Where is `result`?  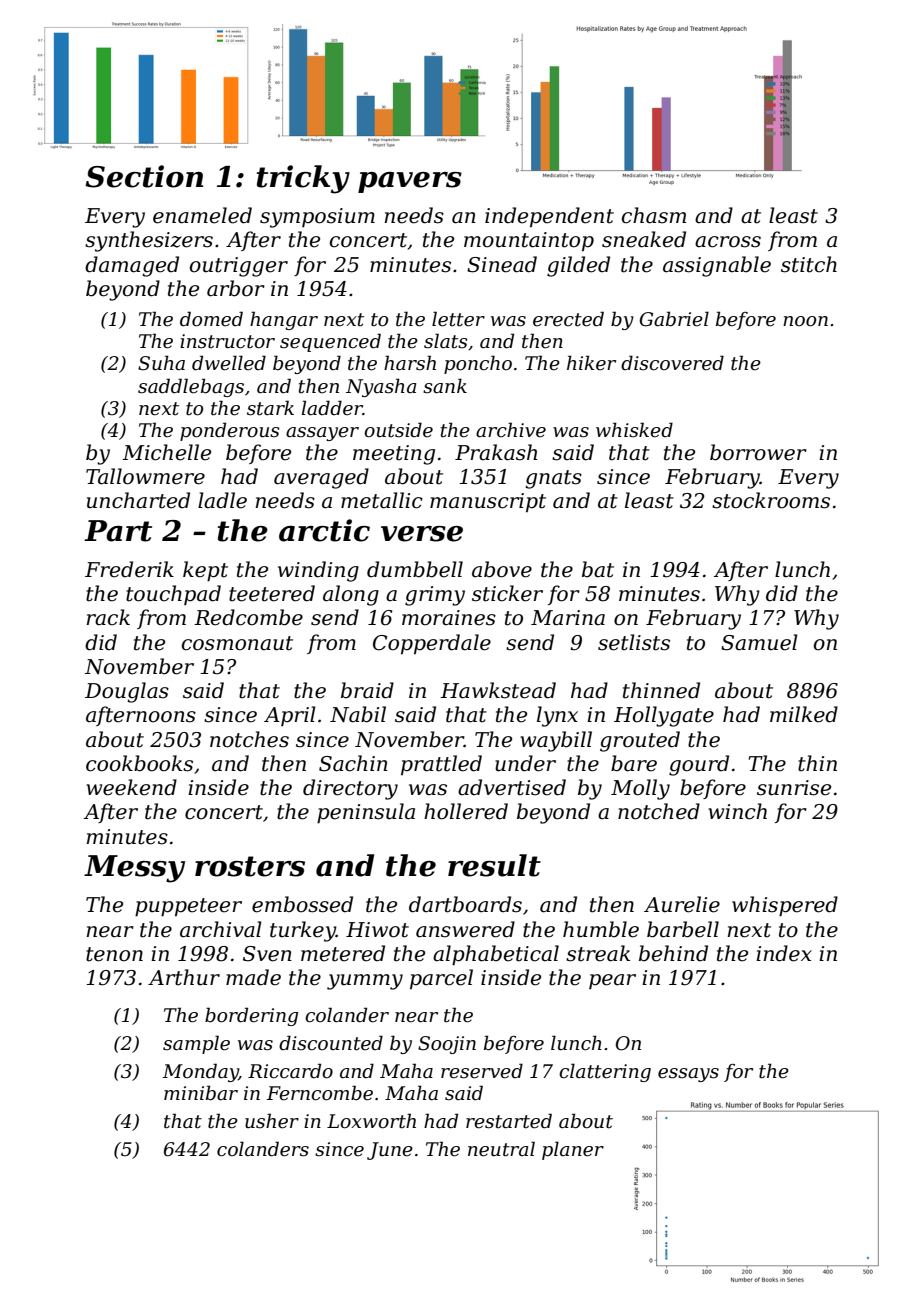 result is located at coordinates (494, 865).
